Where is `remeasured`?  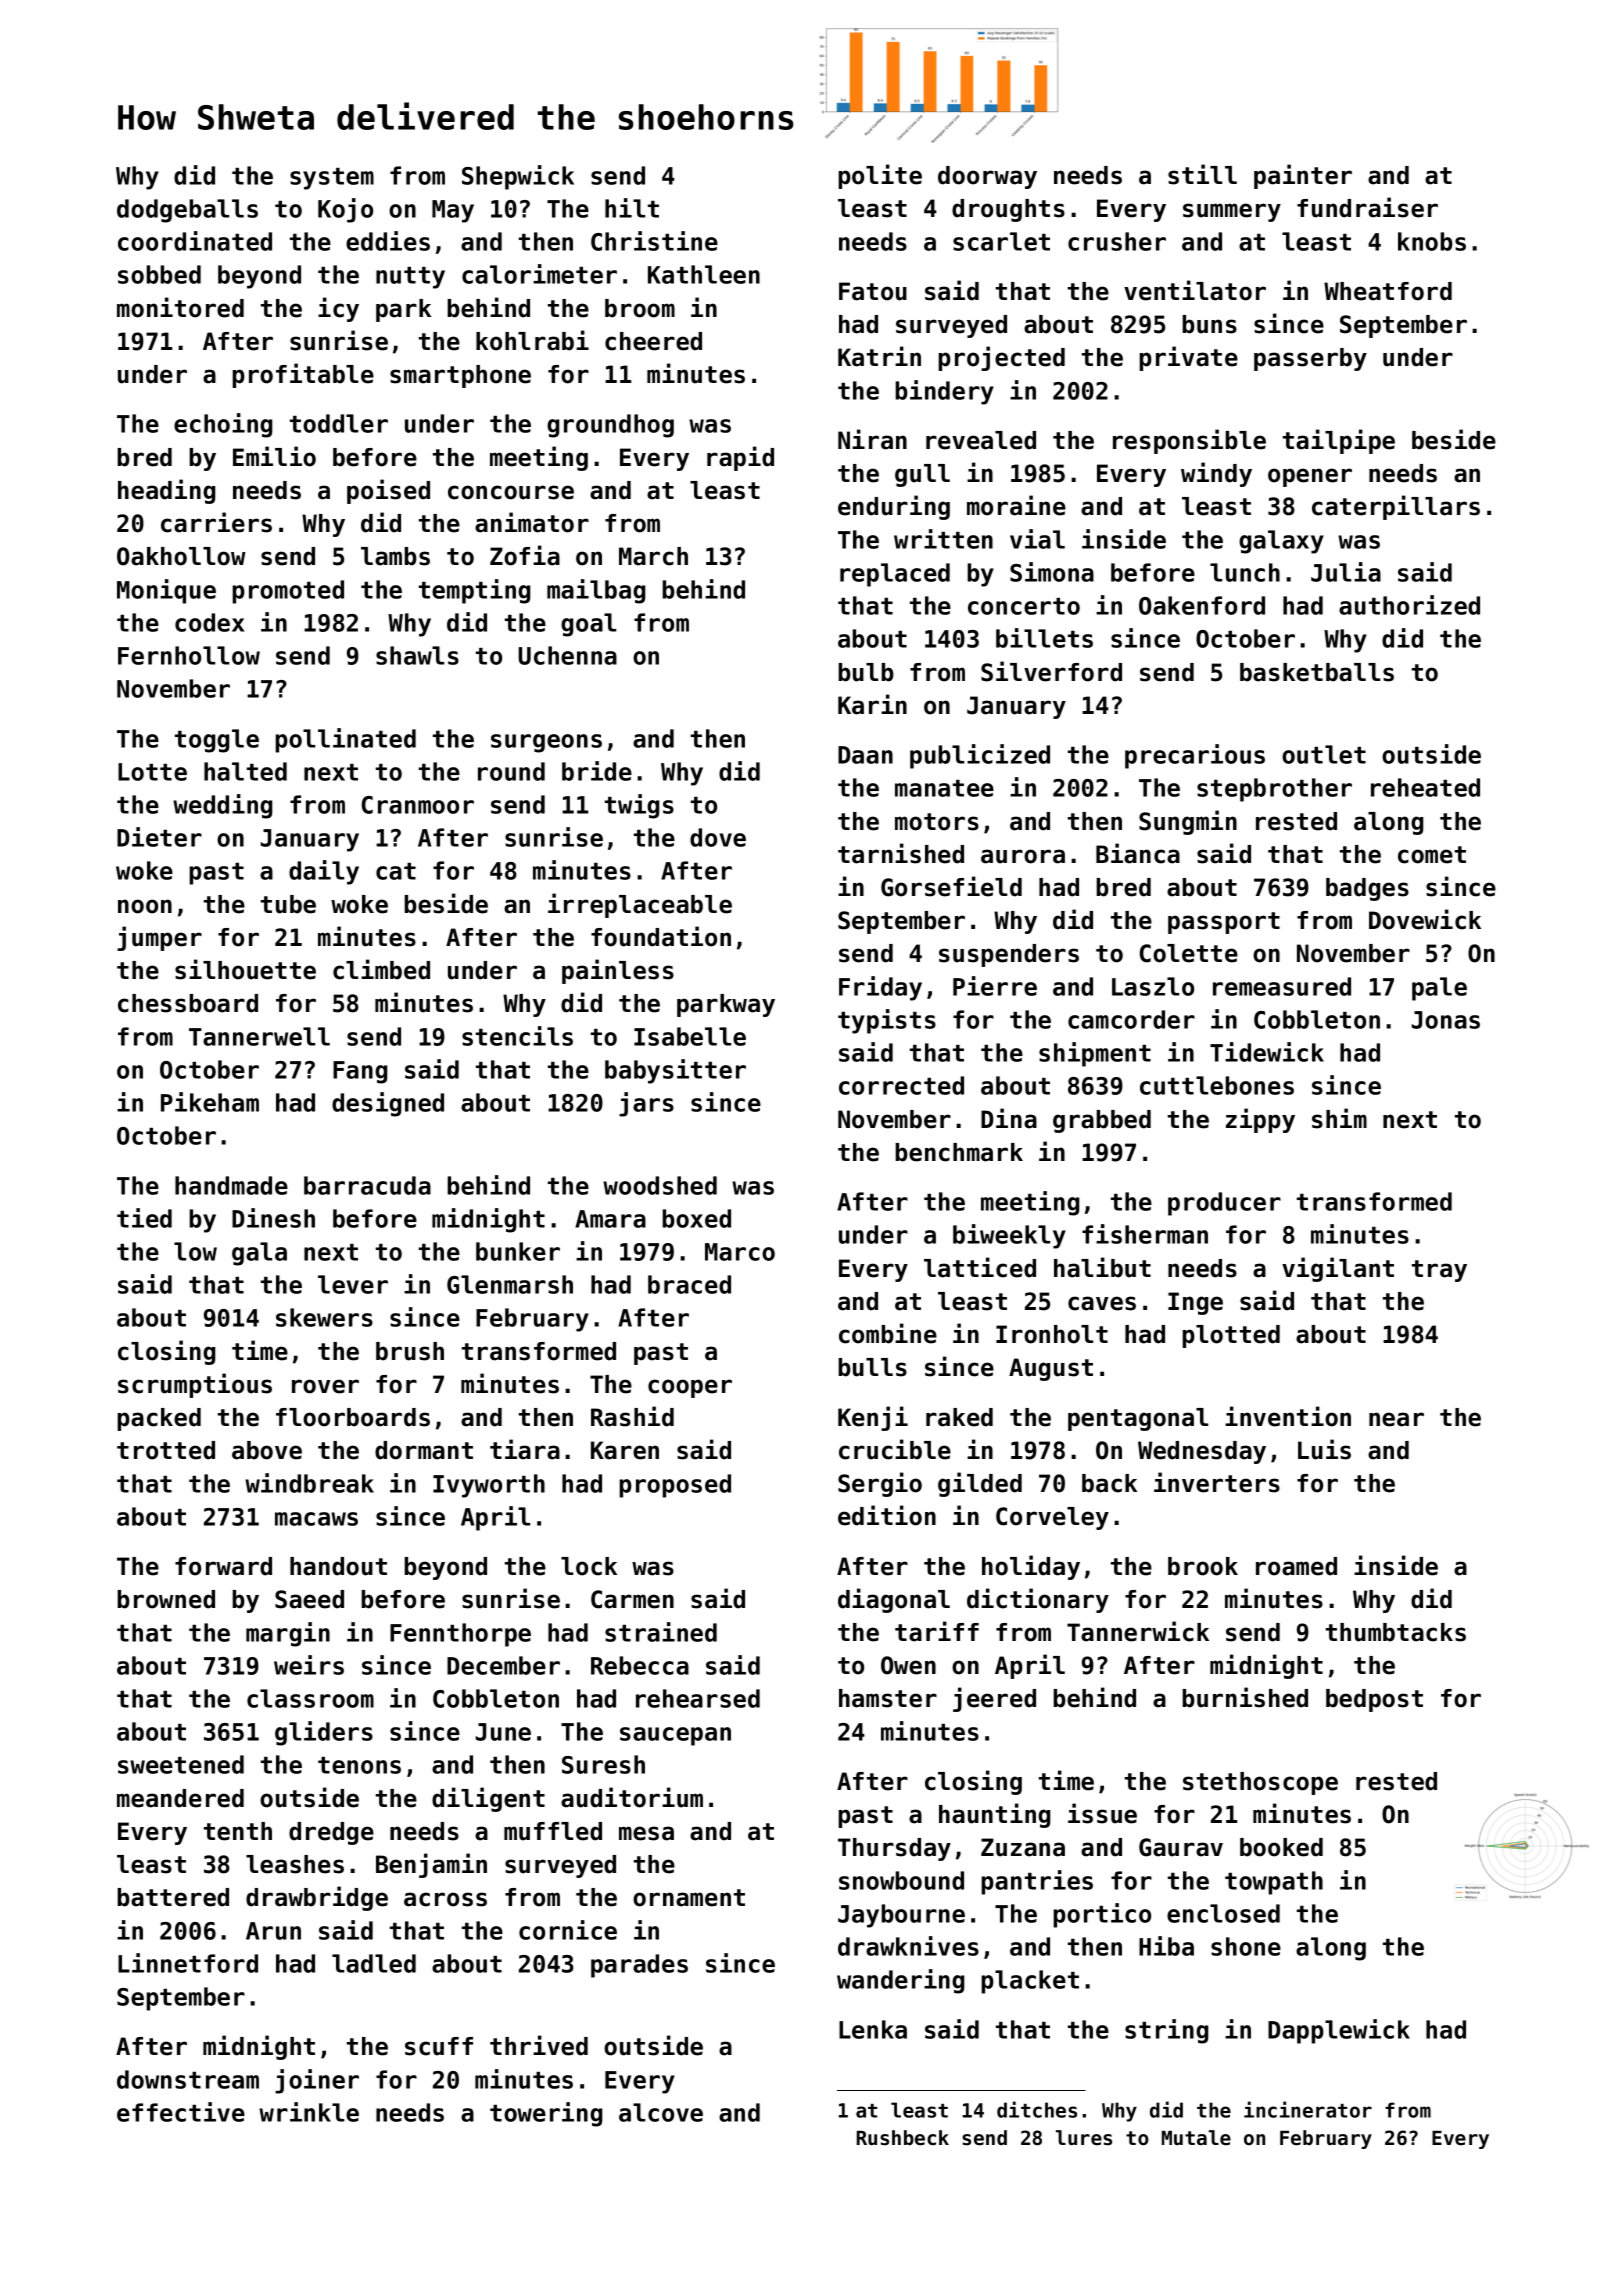 remeasured is located at coordinates (1282, 986).
